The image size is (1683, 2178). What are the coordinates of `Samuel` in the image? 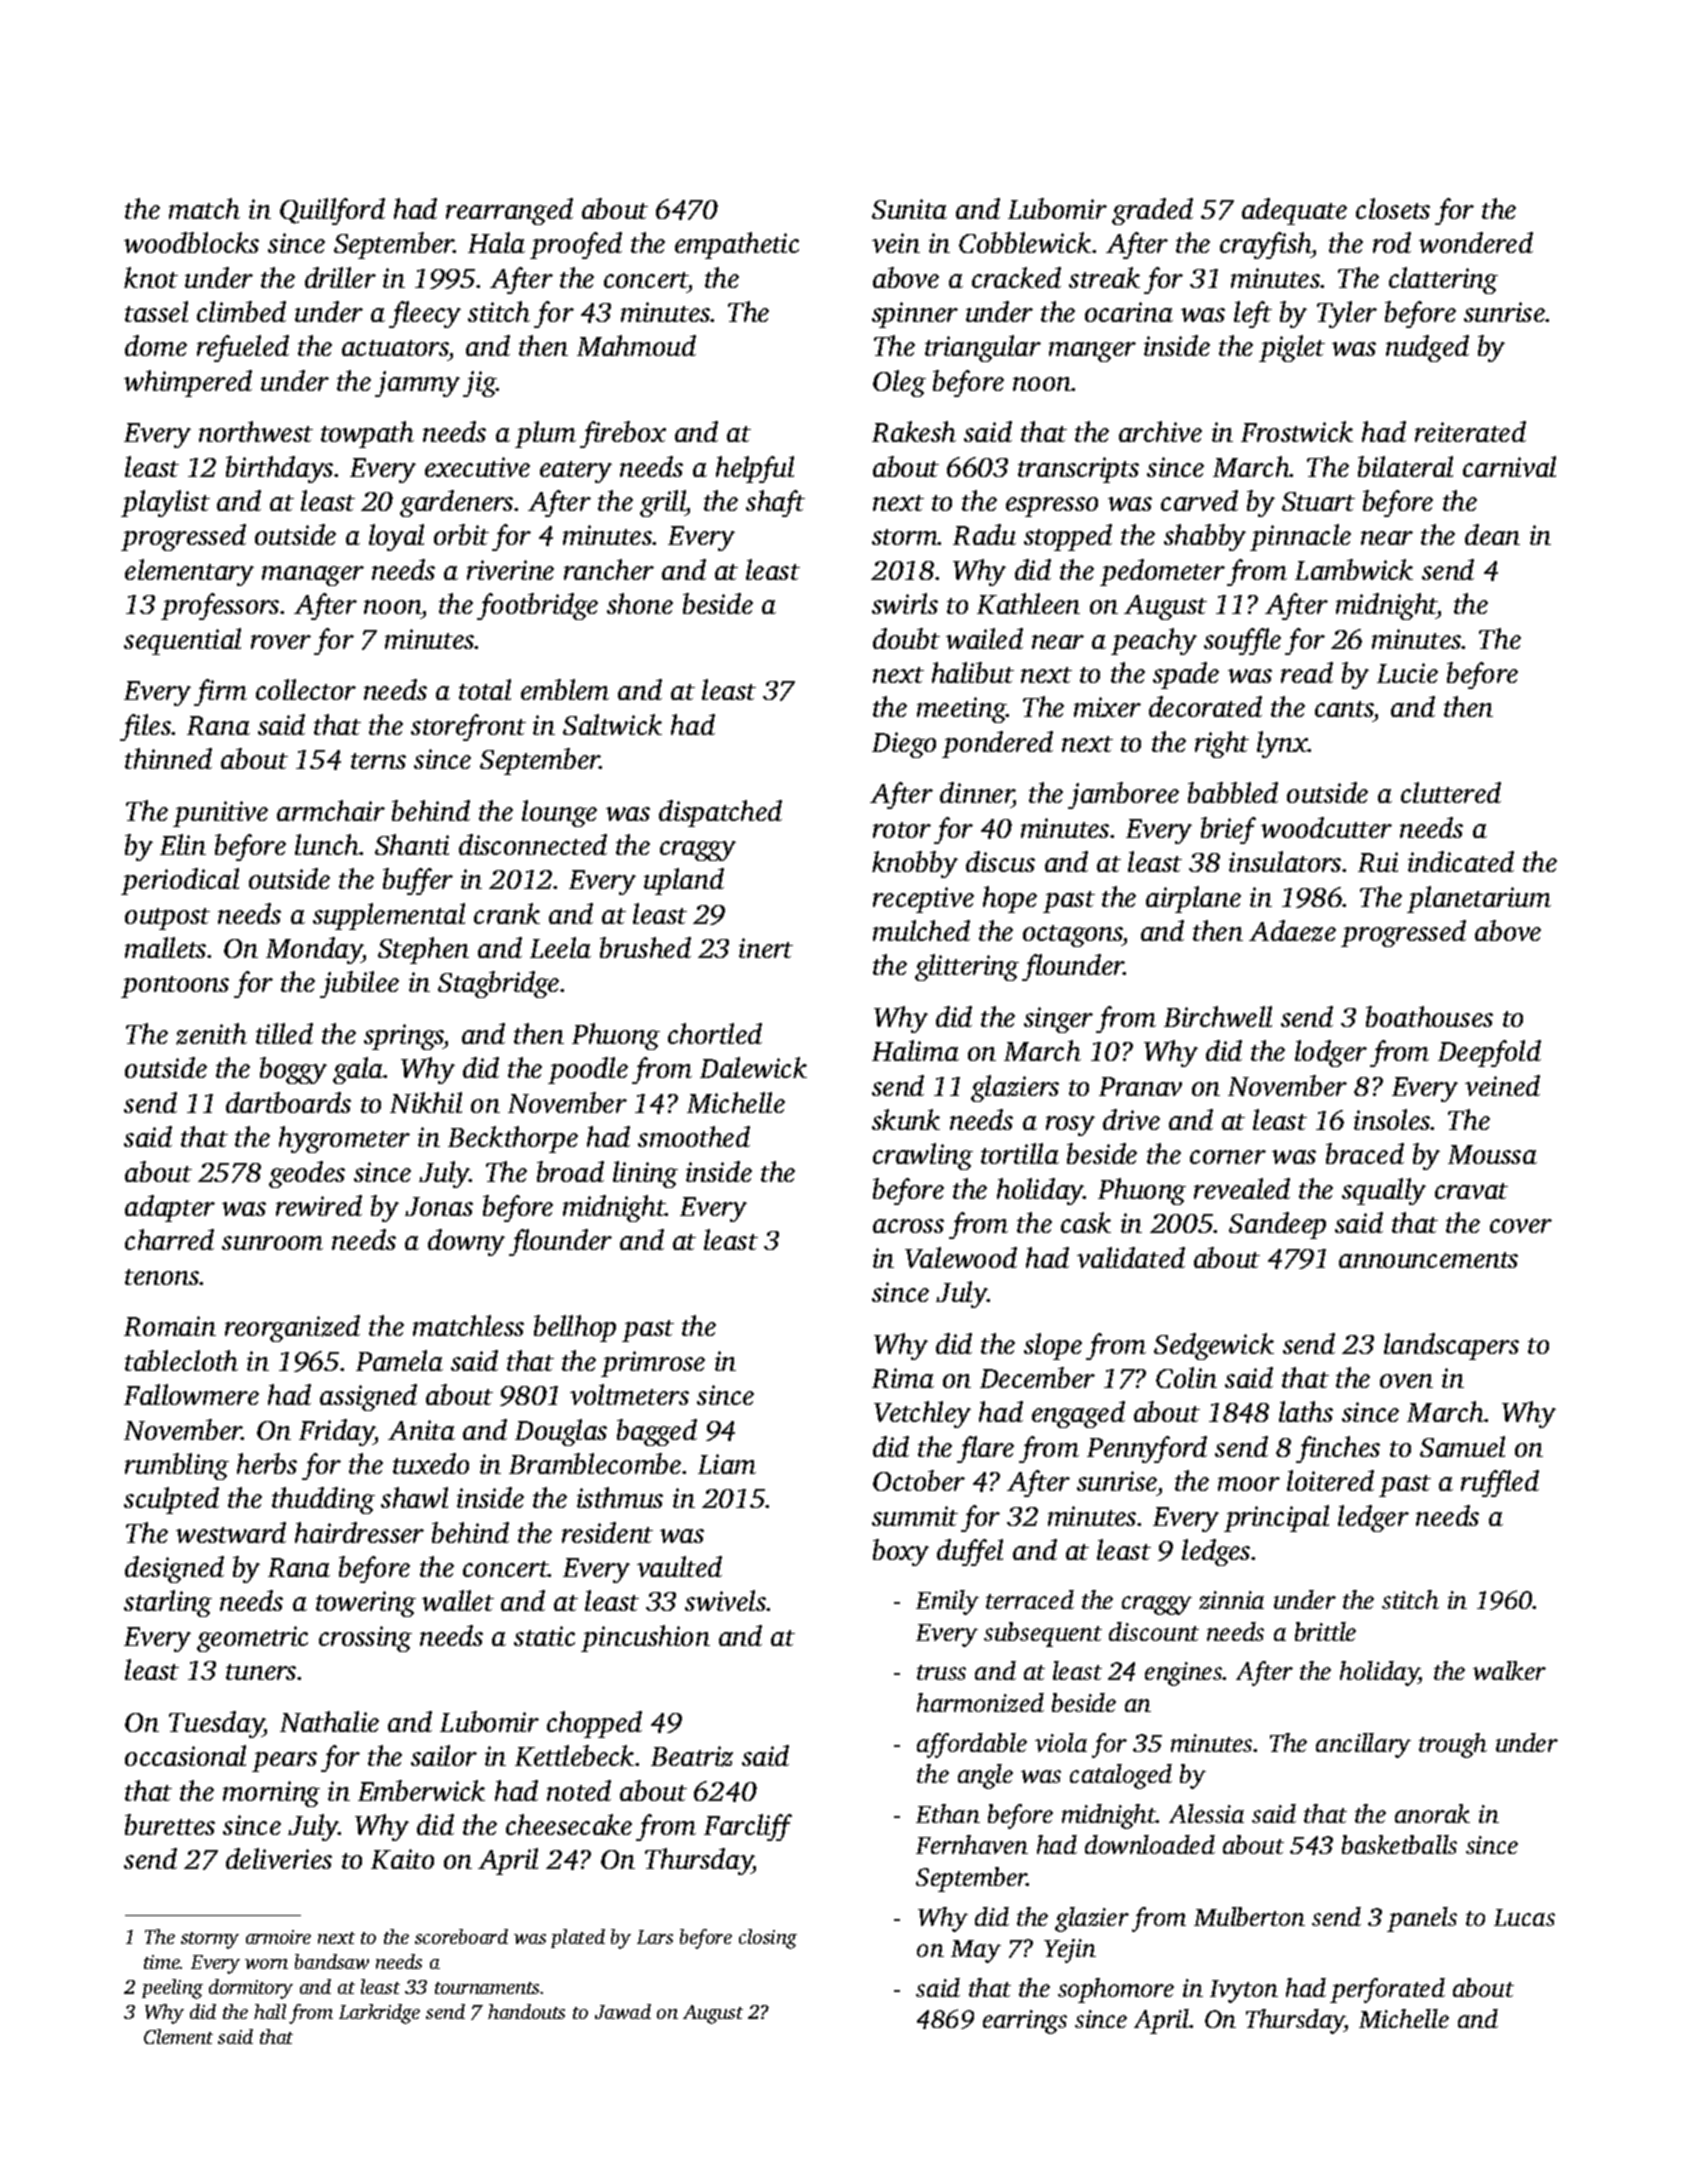 It's located at (1462, 1446).
